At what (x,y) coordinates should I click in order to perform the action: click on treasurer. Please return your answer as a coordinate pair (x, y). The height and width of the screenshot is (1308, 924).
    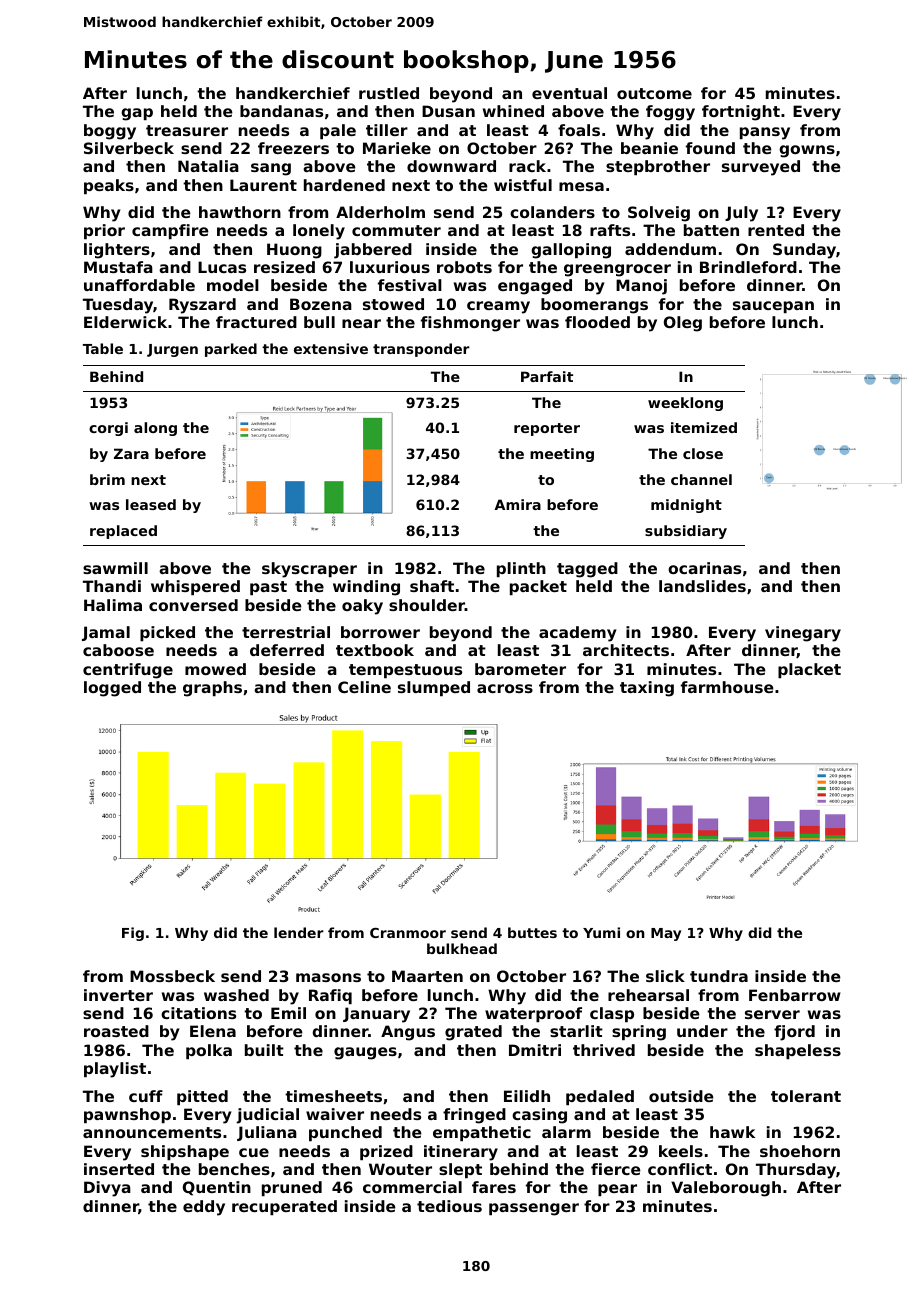
    Looking at the image, I should click on (187, 130).
